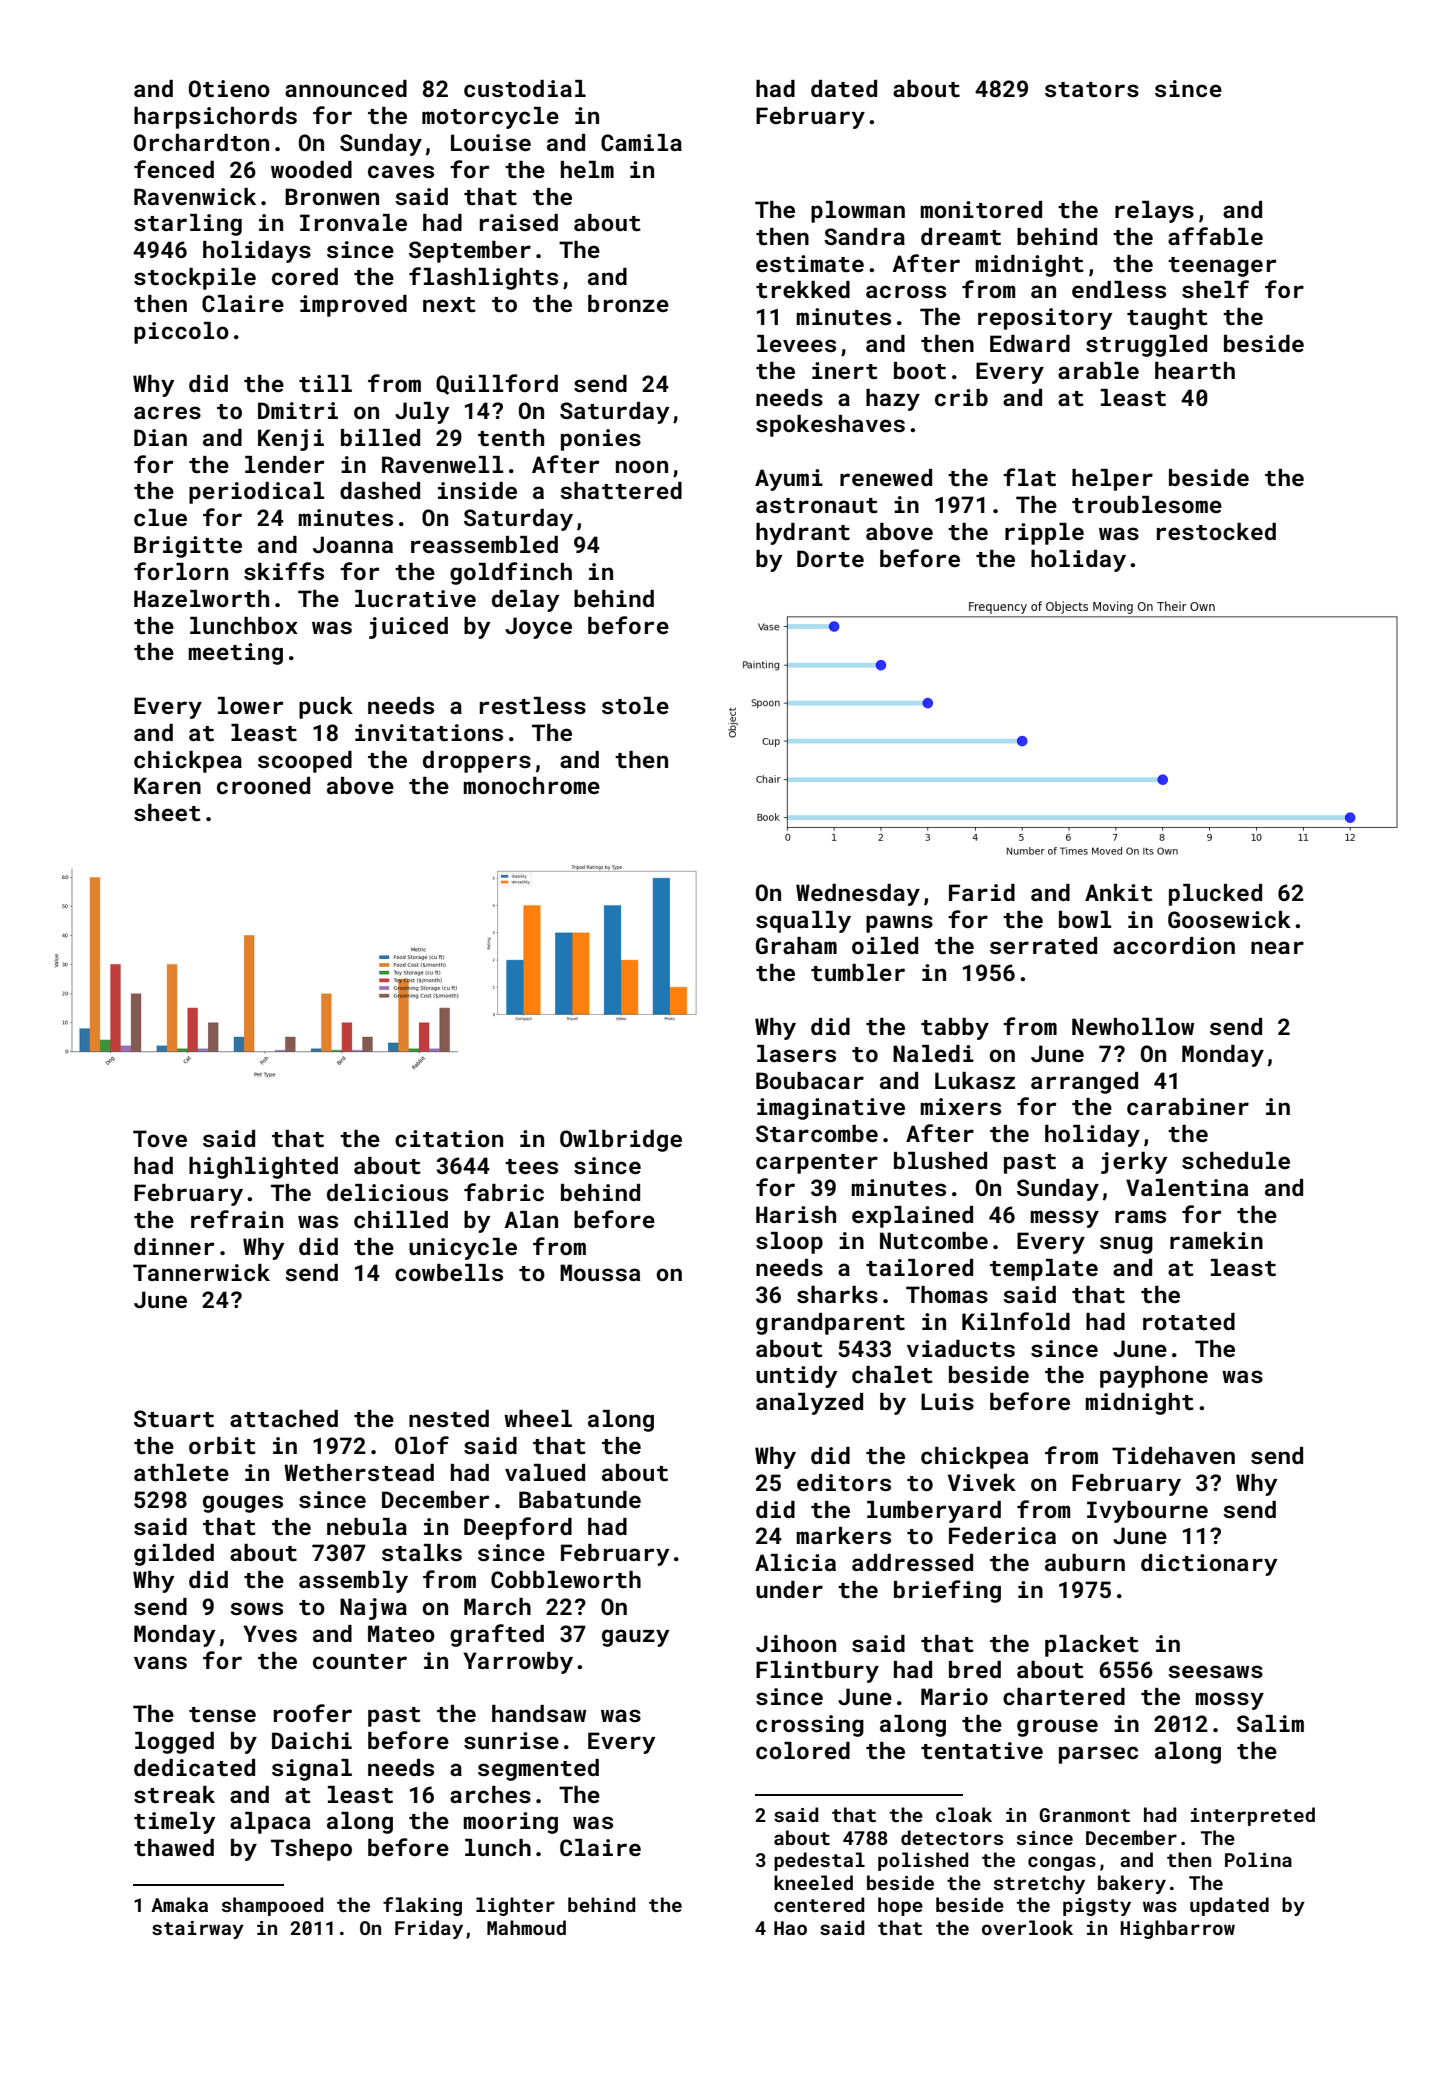 Image resolution: width=1450 pixels, height=2100 pixels. What do you see at coordinates (641, 142) in the screenshot?
I see `Camila` at bounding box center [641, 142].
